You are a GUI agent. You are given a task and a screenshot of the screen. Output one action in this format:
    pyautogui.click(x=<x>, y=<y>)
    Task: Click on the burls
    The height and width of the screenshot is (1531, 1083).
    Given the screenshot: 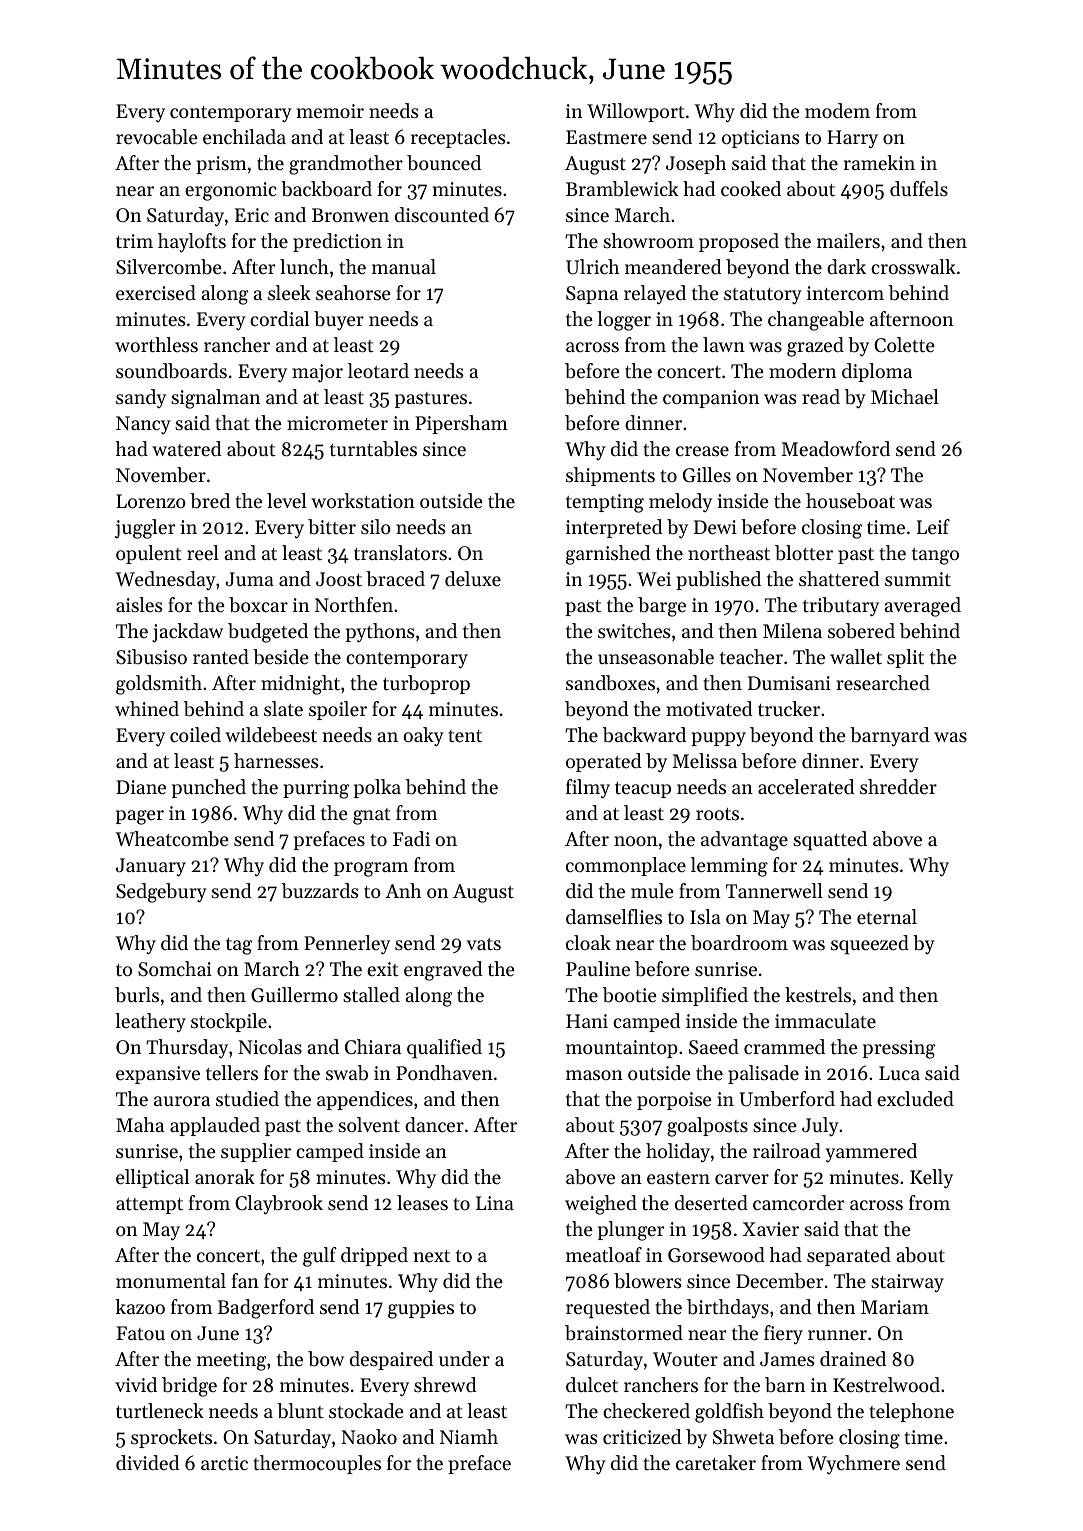 What is the action you would take?
    pyautogui.click(x=137, y=995)
